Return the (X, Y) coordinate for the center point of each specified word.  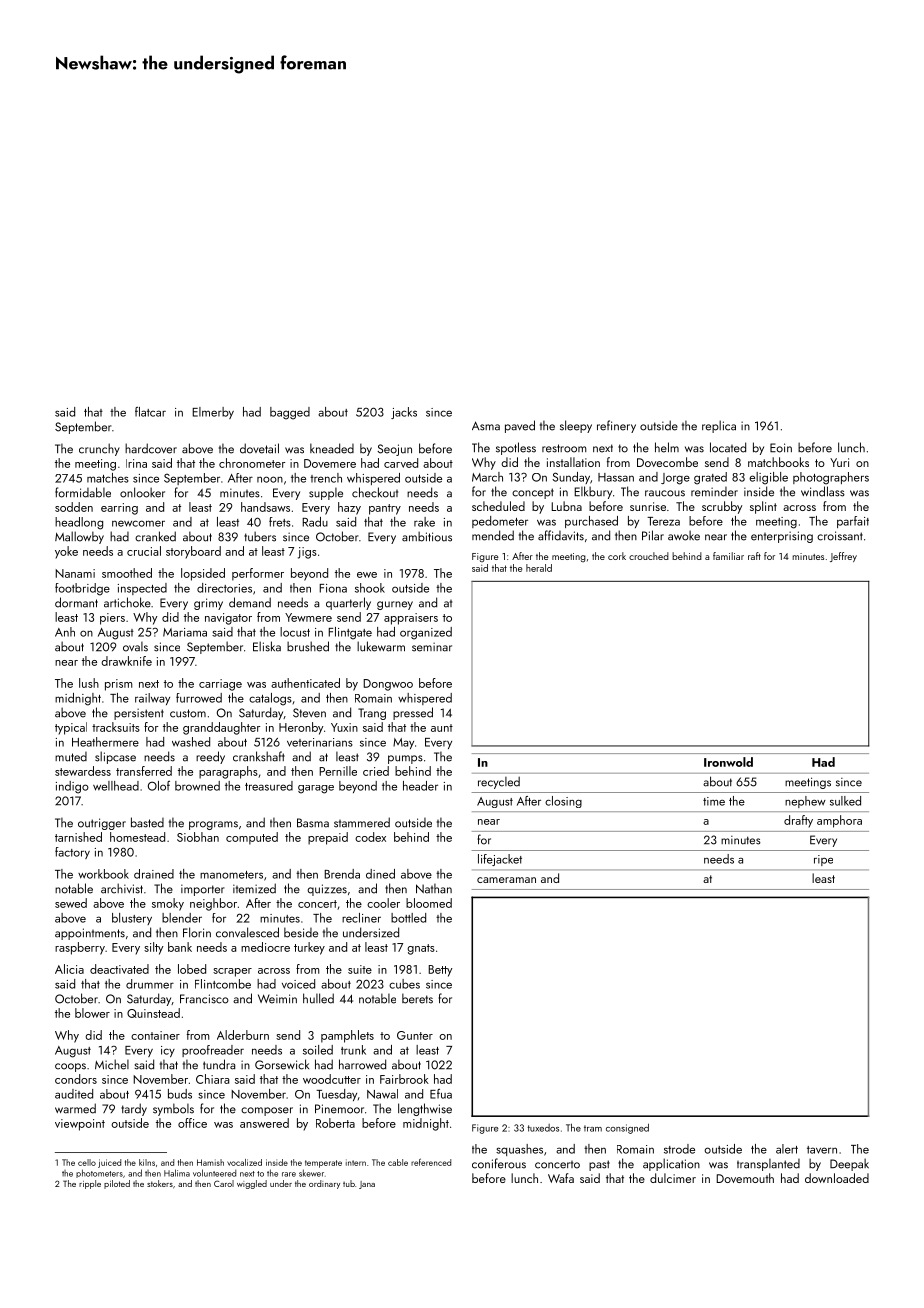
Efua (441, 1094)
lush (89, 683)
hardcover (151, 448)
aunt (442, 728)
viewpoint (80, 1125)
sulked (845, 801)
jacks (404, 413)
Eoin (781, 448)
